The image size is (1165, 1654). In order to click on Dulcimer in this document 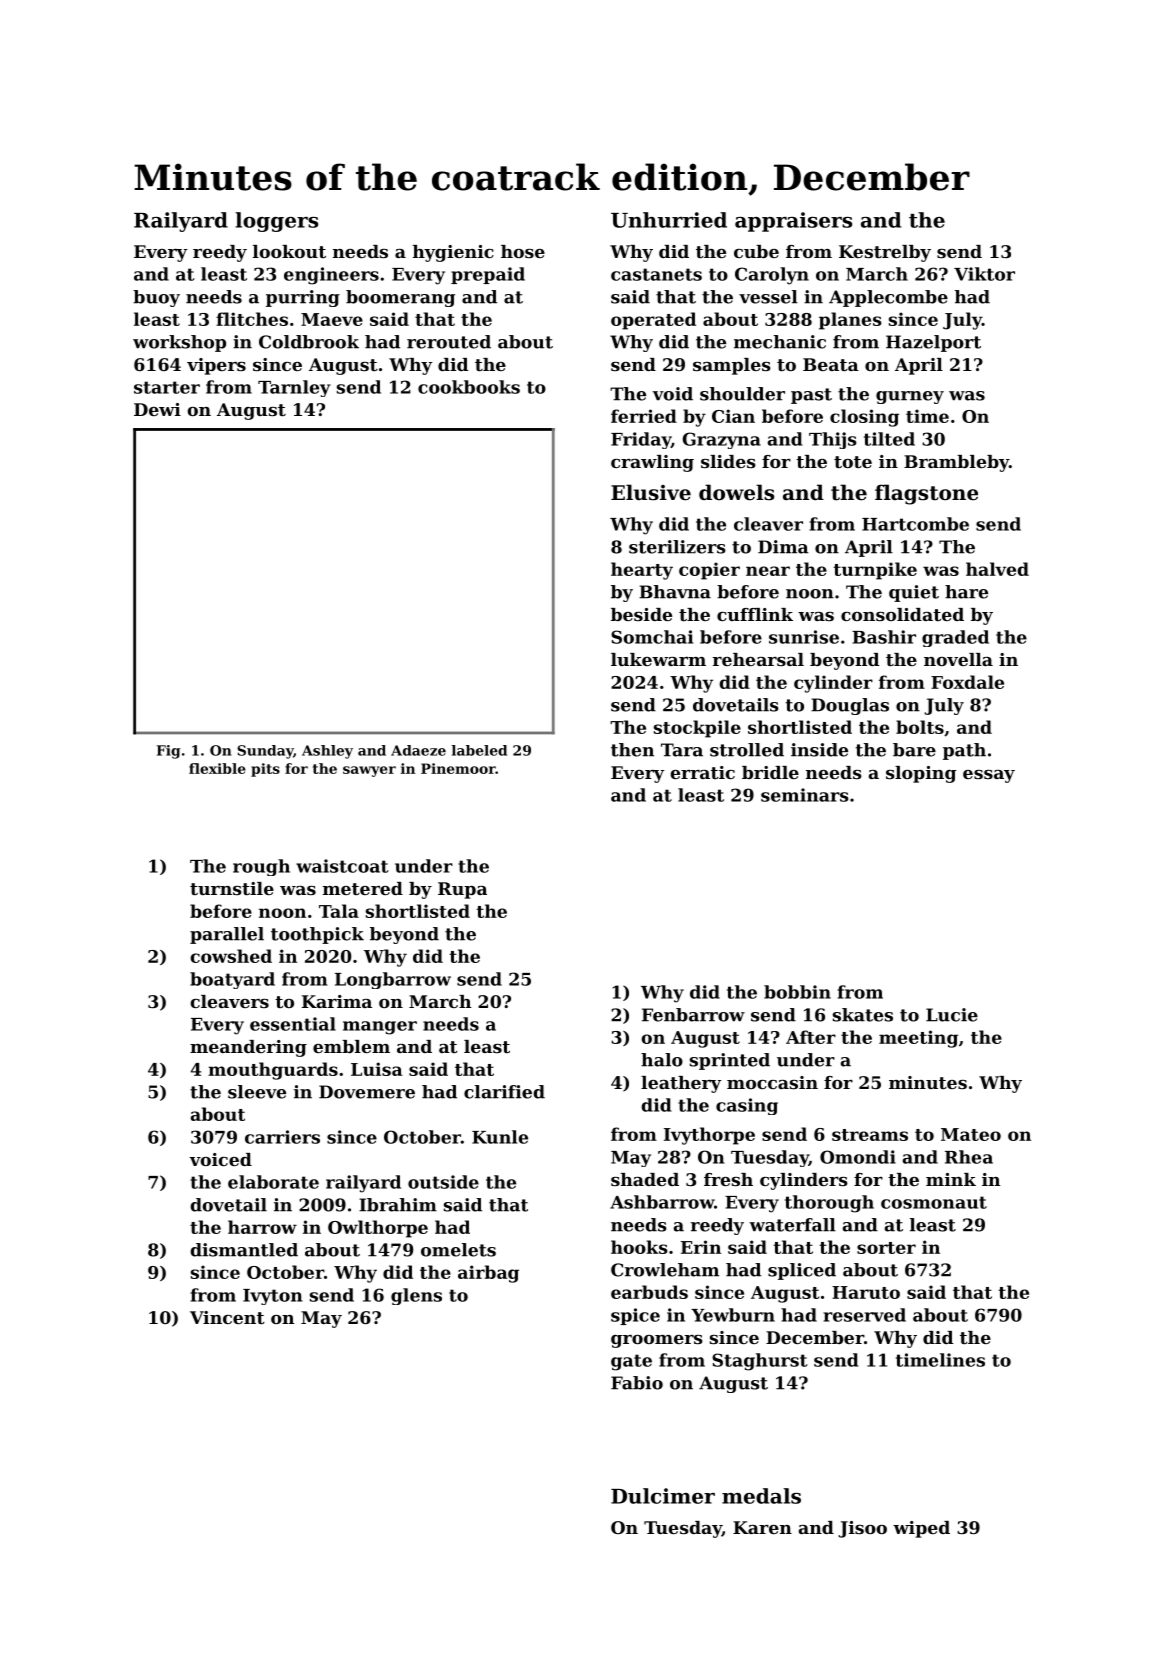, I will do `click(663, 1496)`.
